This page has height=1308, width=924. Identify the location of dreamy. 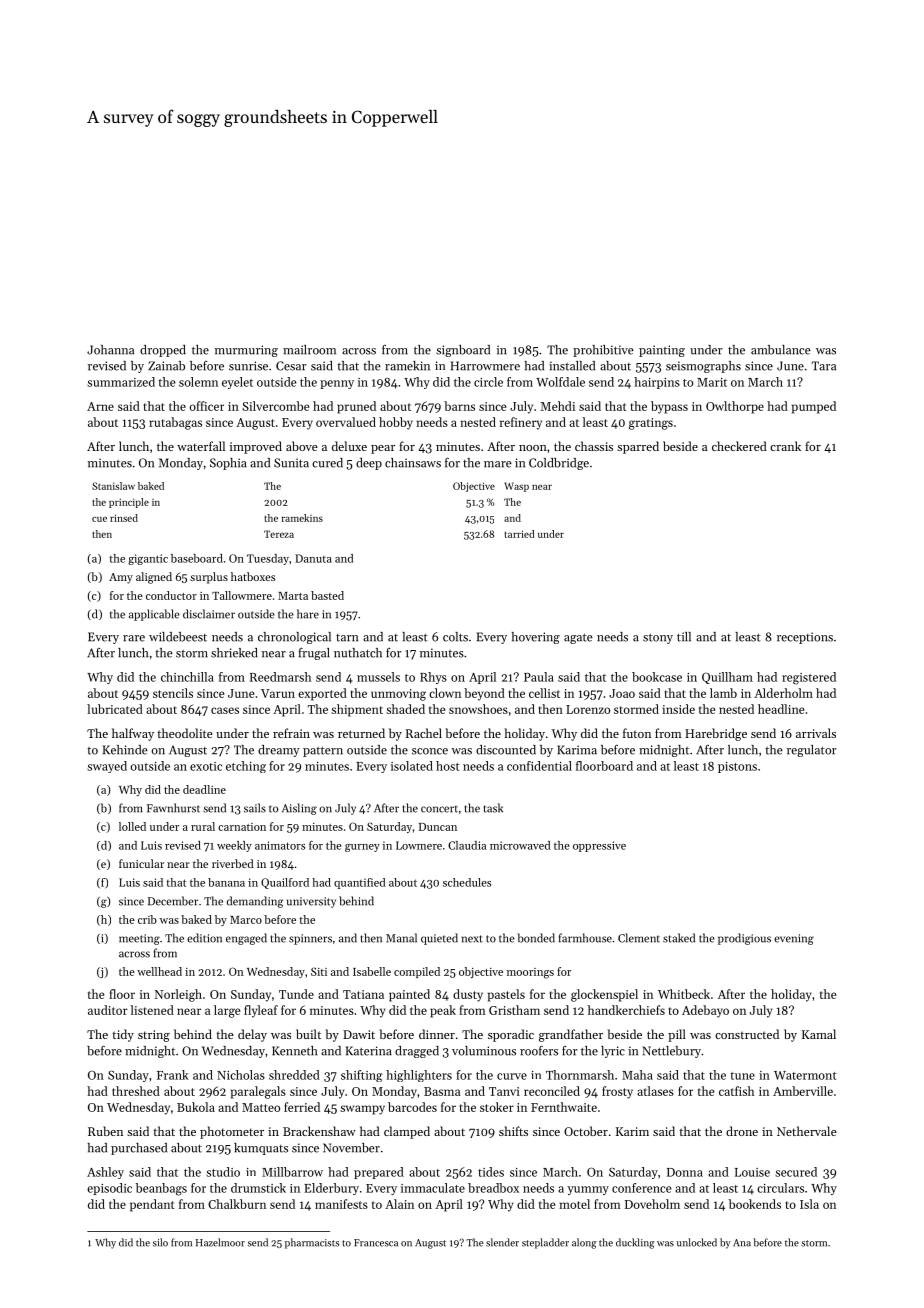
(279, 751).
